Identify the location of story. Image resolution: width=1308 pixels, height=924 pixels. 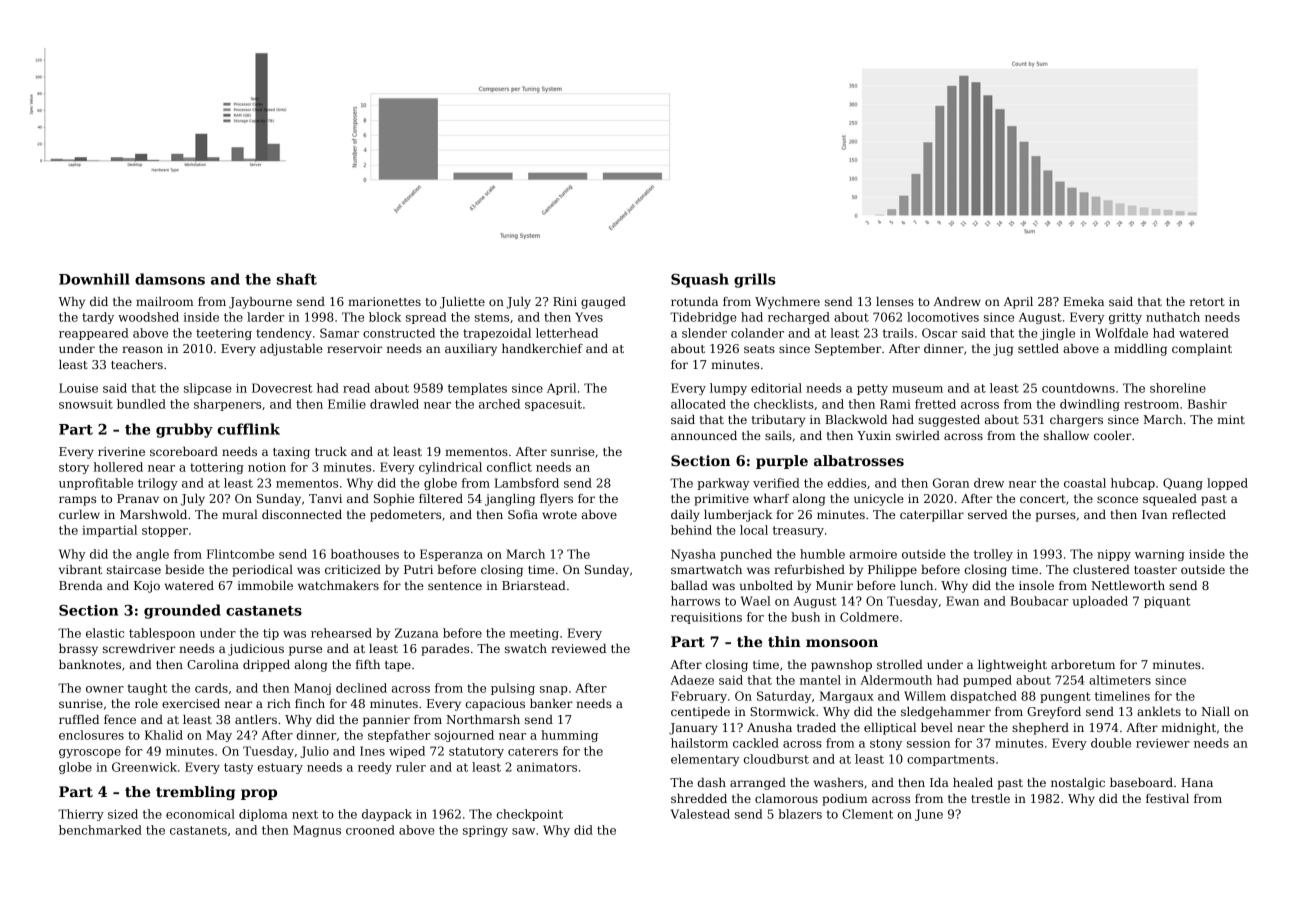
(74, 468).
